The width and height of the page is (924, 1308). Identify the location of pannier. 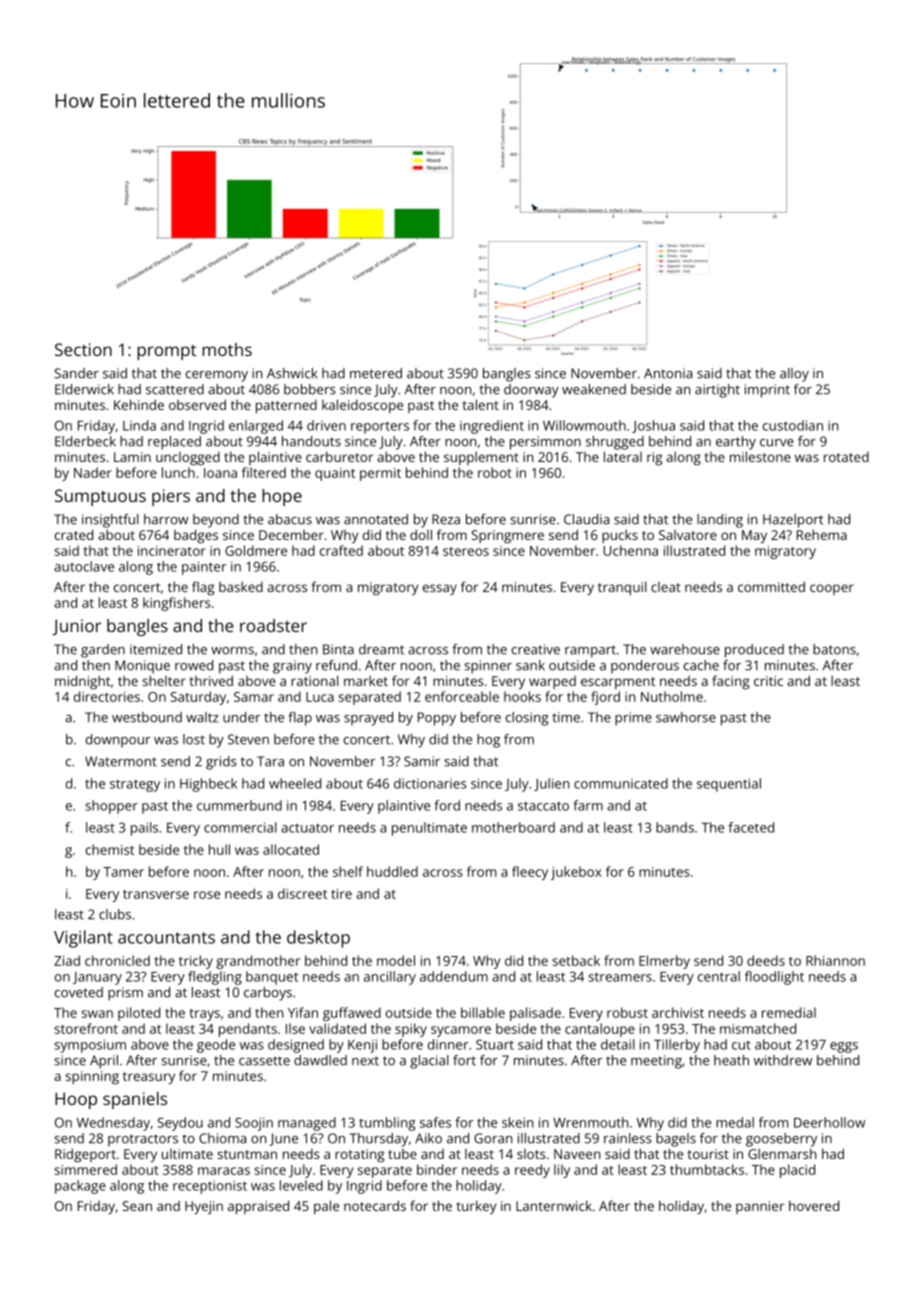
(760, 1207).
